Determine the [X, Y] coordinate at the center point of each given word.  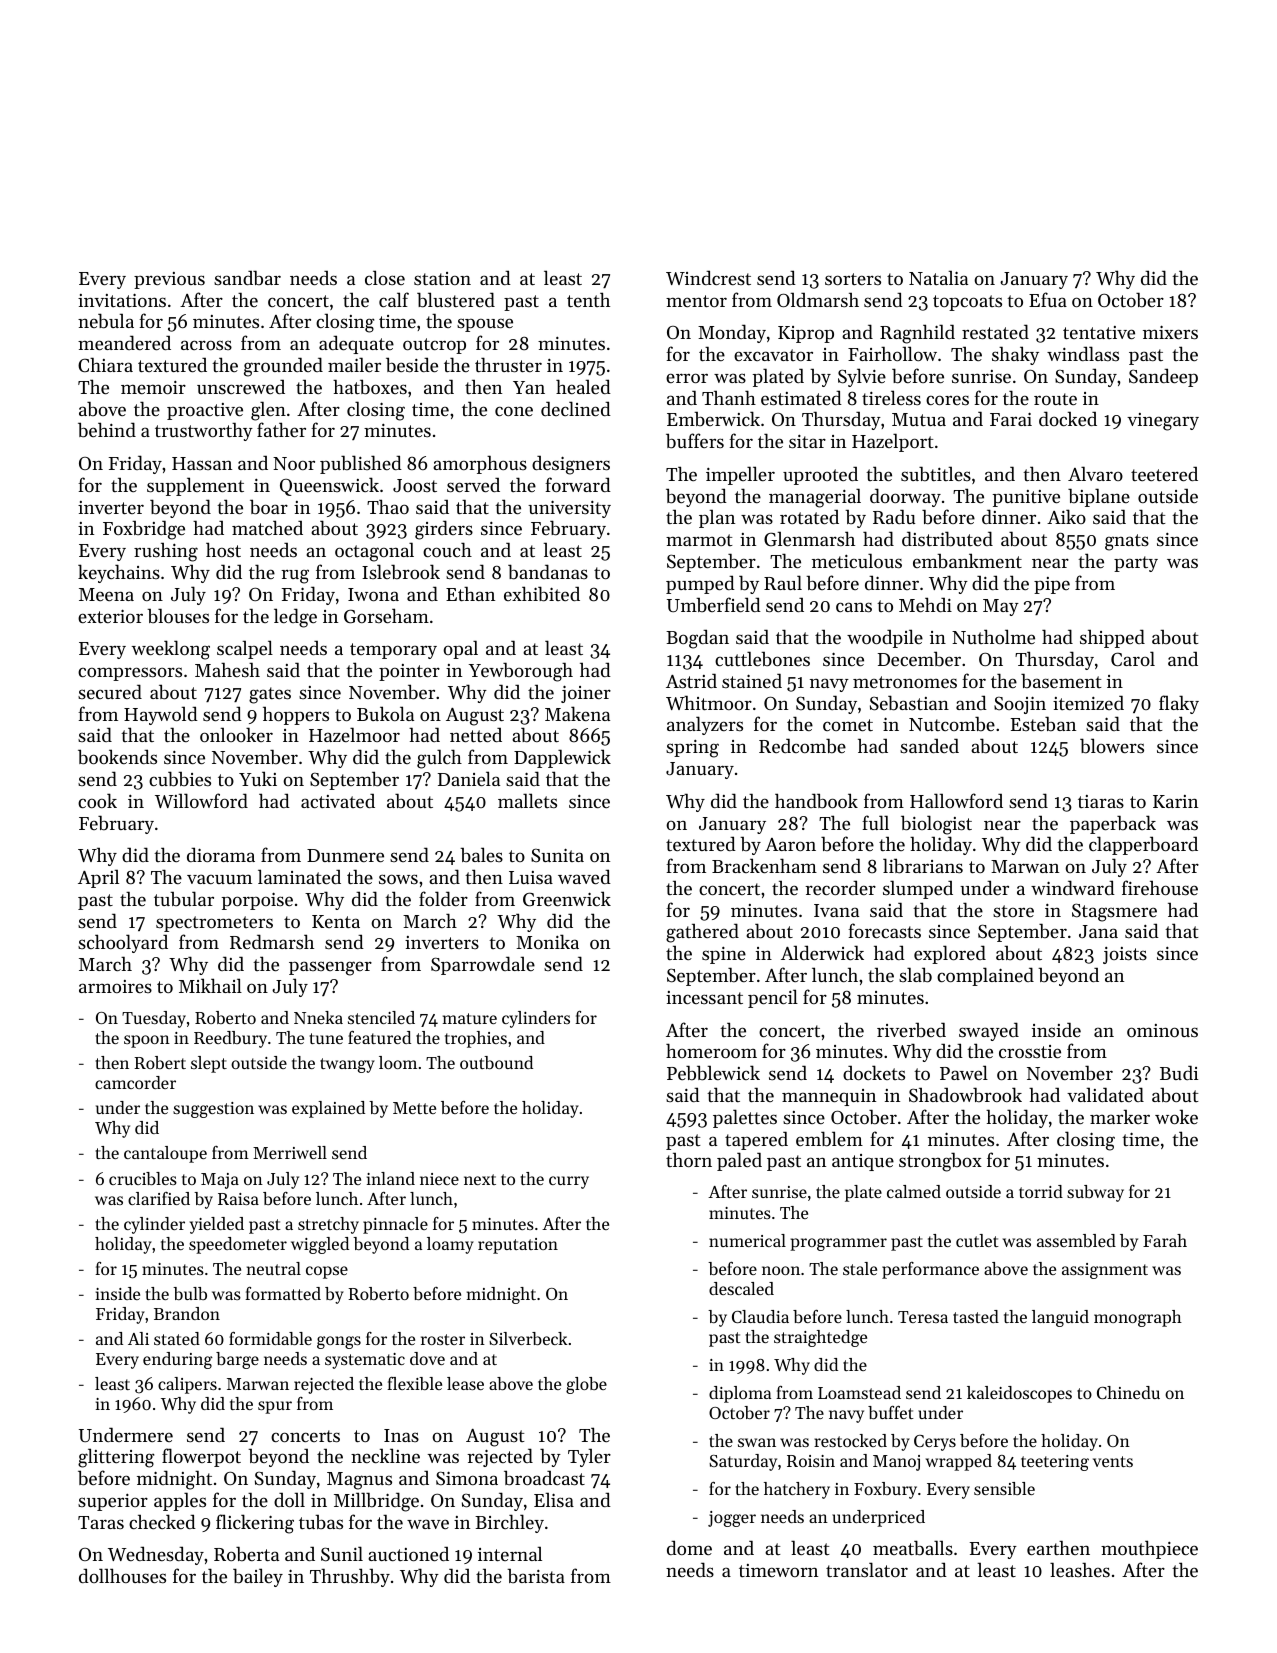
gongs [339, 1342]
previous [169, 280]
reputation [518, 1246]
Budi [1179, 1072]
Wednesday [156, 1555]
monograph [1138, 1318]
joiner [586, 694]
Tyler [589, 1457]
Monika [547, 941]
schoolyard [123, 943]
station [442, 278]
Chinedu [1128, 1392]
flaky [1179, 704]
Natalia [938, 277]
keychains [119, 573]
